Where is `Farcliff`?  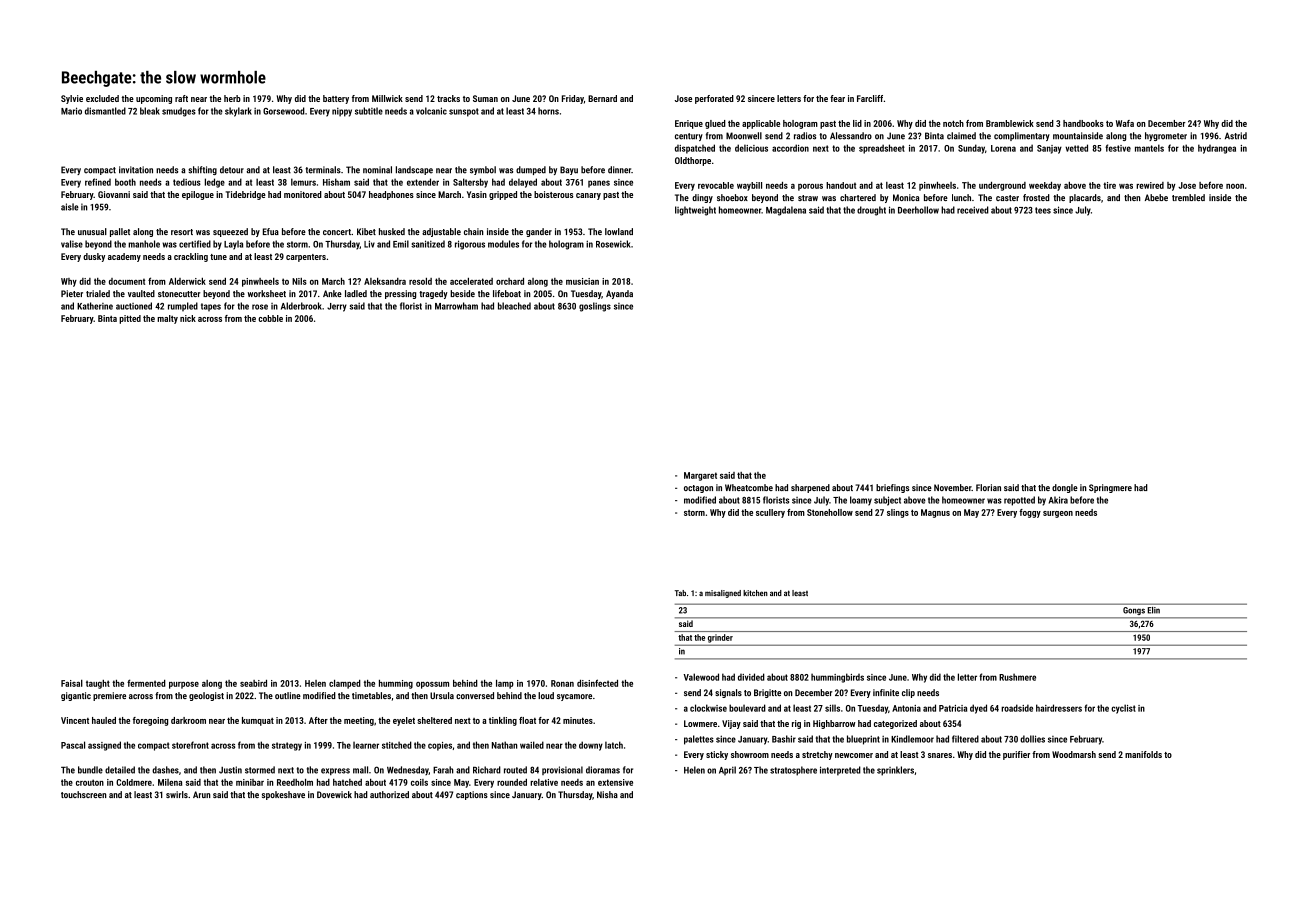 Farcliff is located at coordinates (870, 98).
